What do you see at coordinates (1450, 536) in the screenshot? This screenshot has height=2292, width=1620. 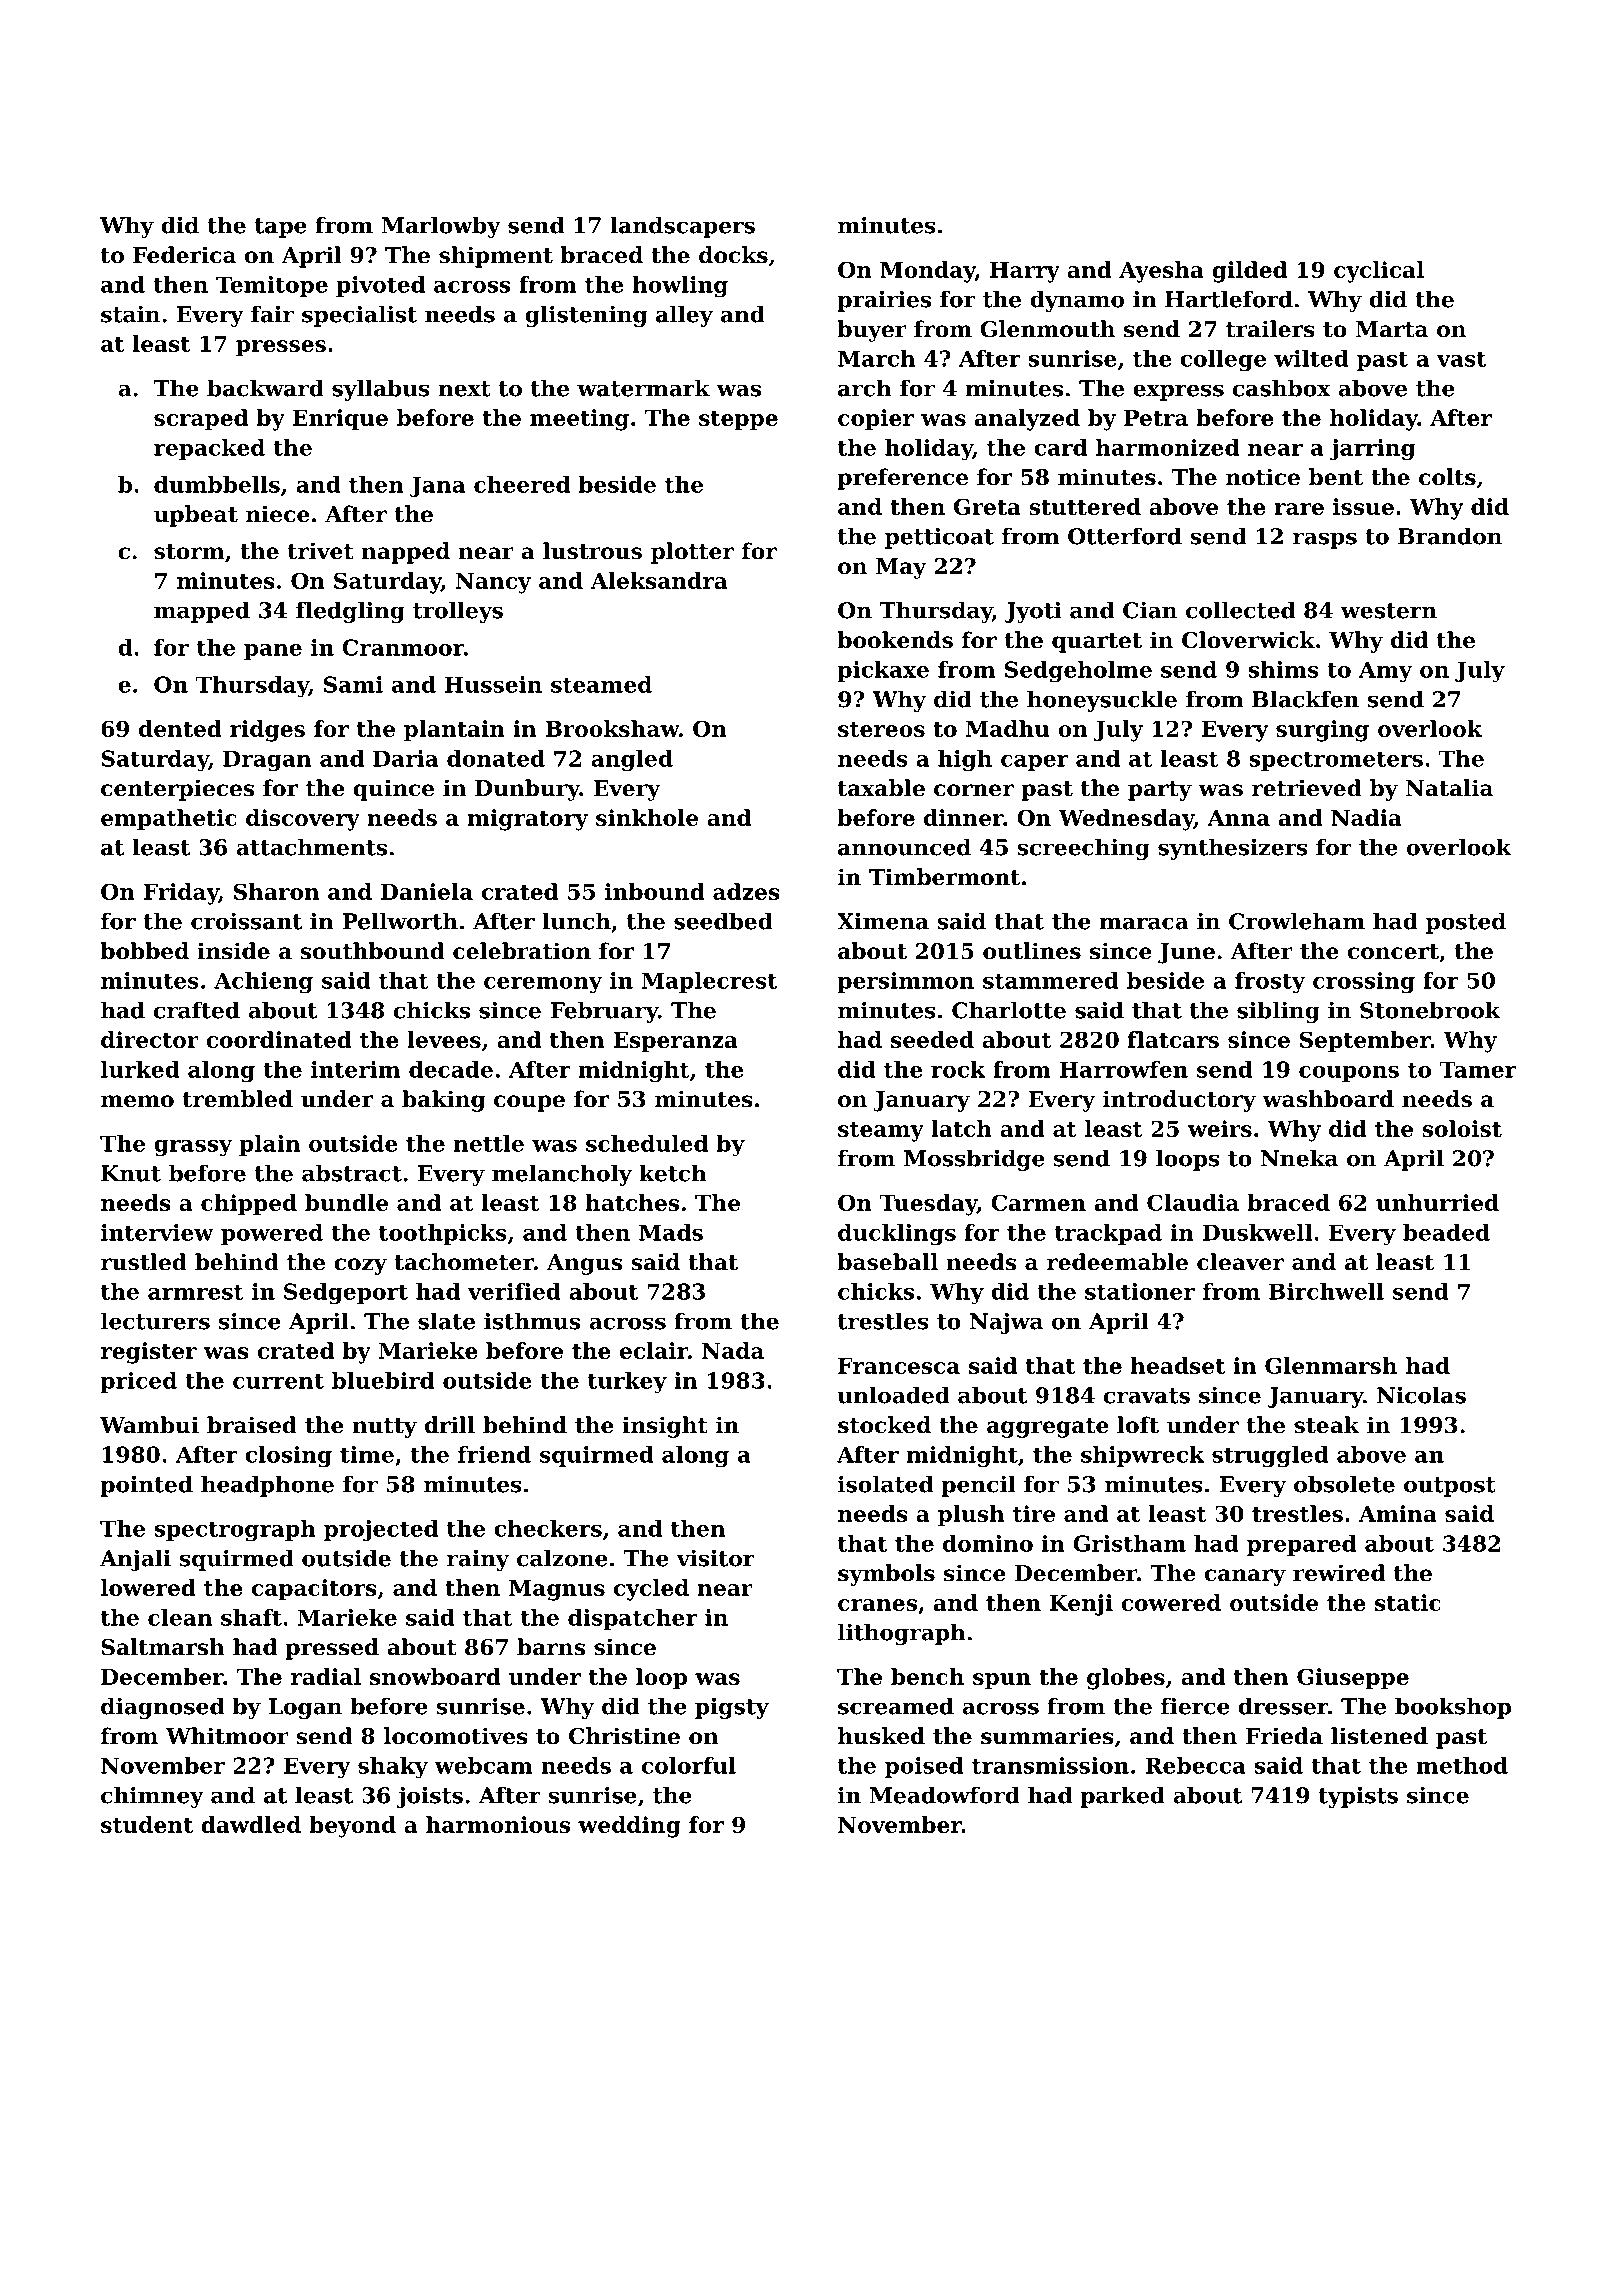 I see `Brandon` at bounding box center [1450, 536].
